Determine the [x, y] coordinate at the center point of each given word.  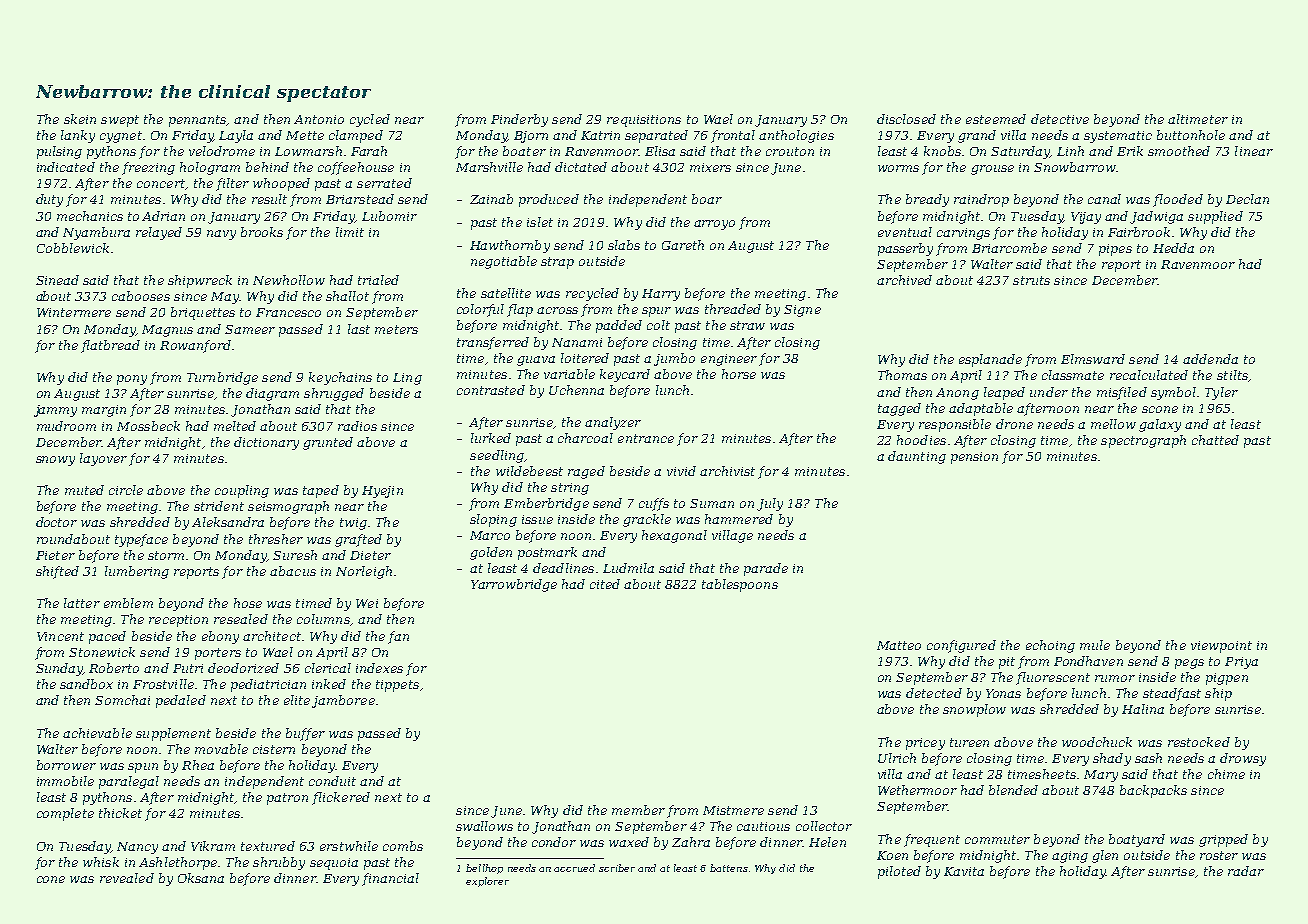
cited [605, 584]
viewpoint [1221, 647]
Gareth [683, 245]
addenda [1210, 359]
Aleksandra [228, 522]
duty [49, 200]
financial [390, 879]
